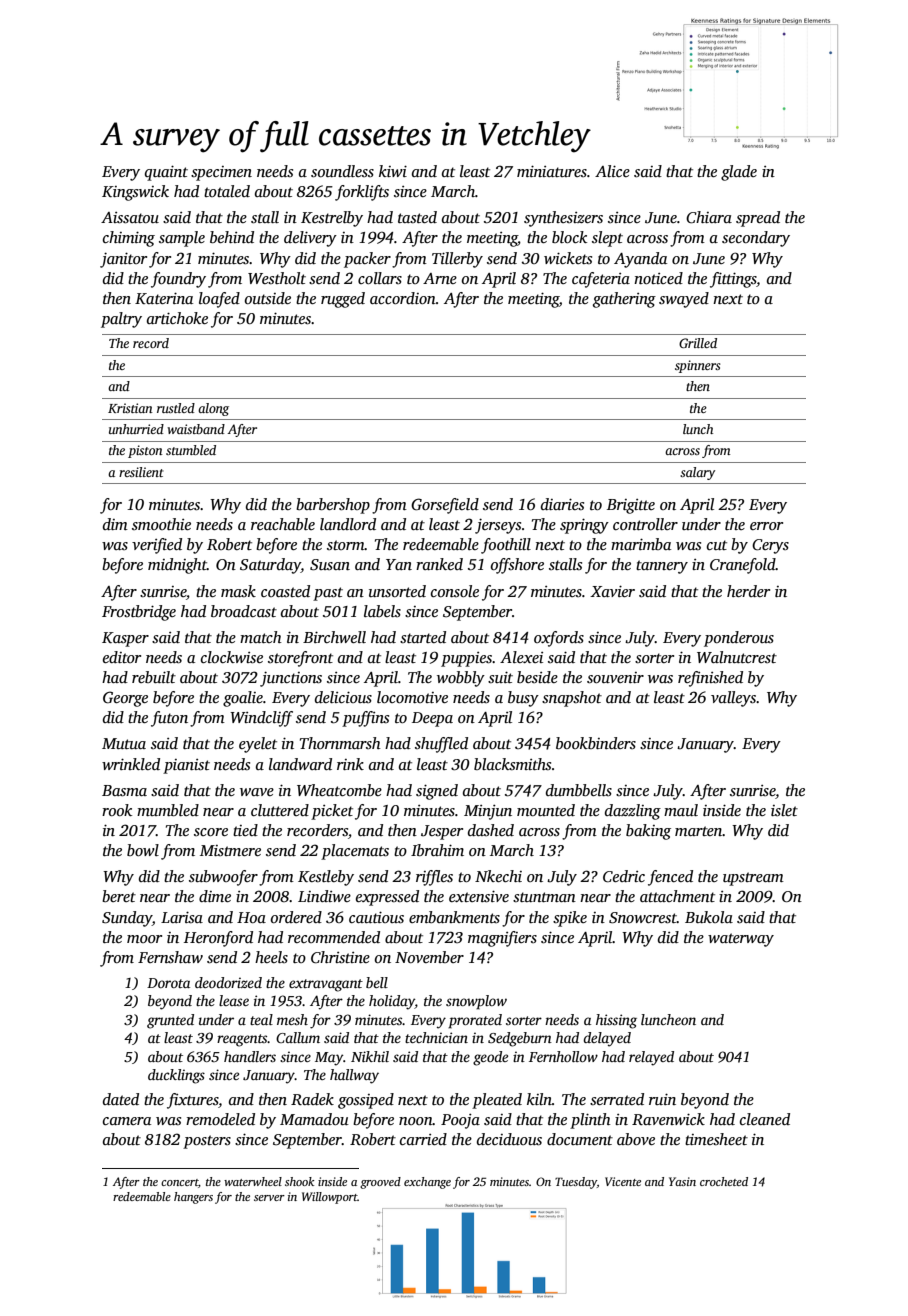 The height and width of the screenshot is (1316, 908). I want to click on camera, so click(127, 1121).
